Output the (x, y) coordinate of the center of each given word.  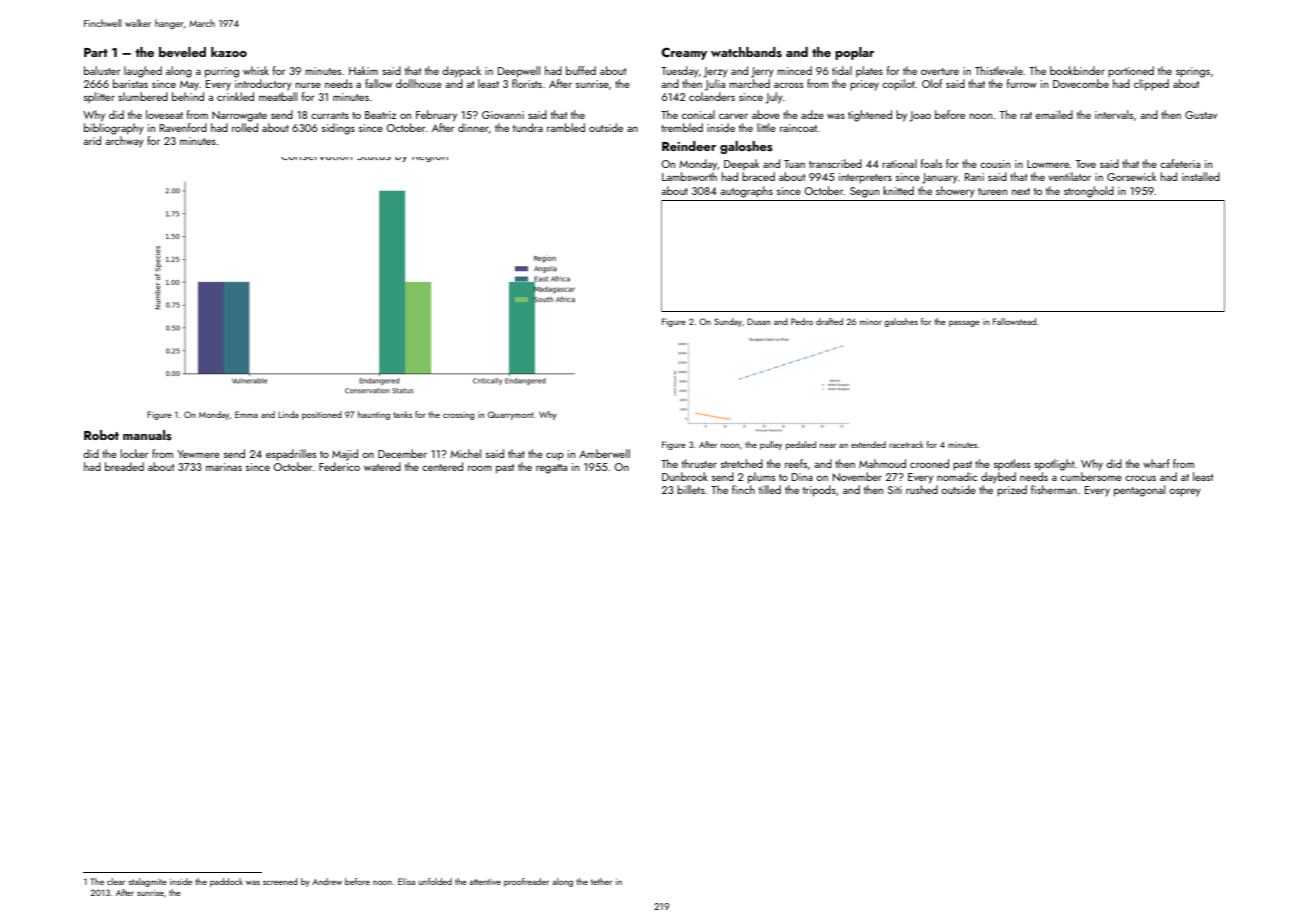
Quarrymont (511, 415)
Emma (246, 414)
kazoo (229, 52)
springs (1193, 72)
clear (116, 881)
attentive (485, 882)
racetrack (906, 444)
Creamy (684, 53)
